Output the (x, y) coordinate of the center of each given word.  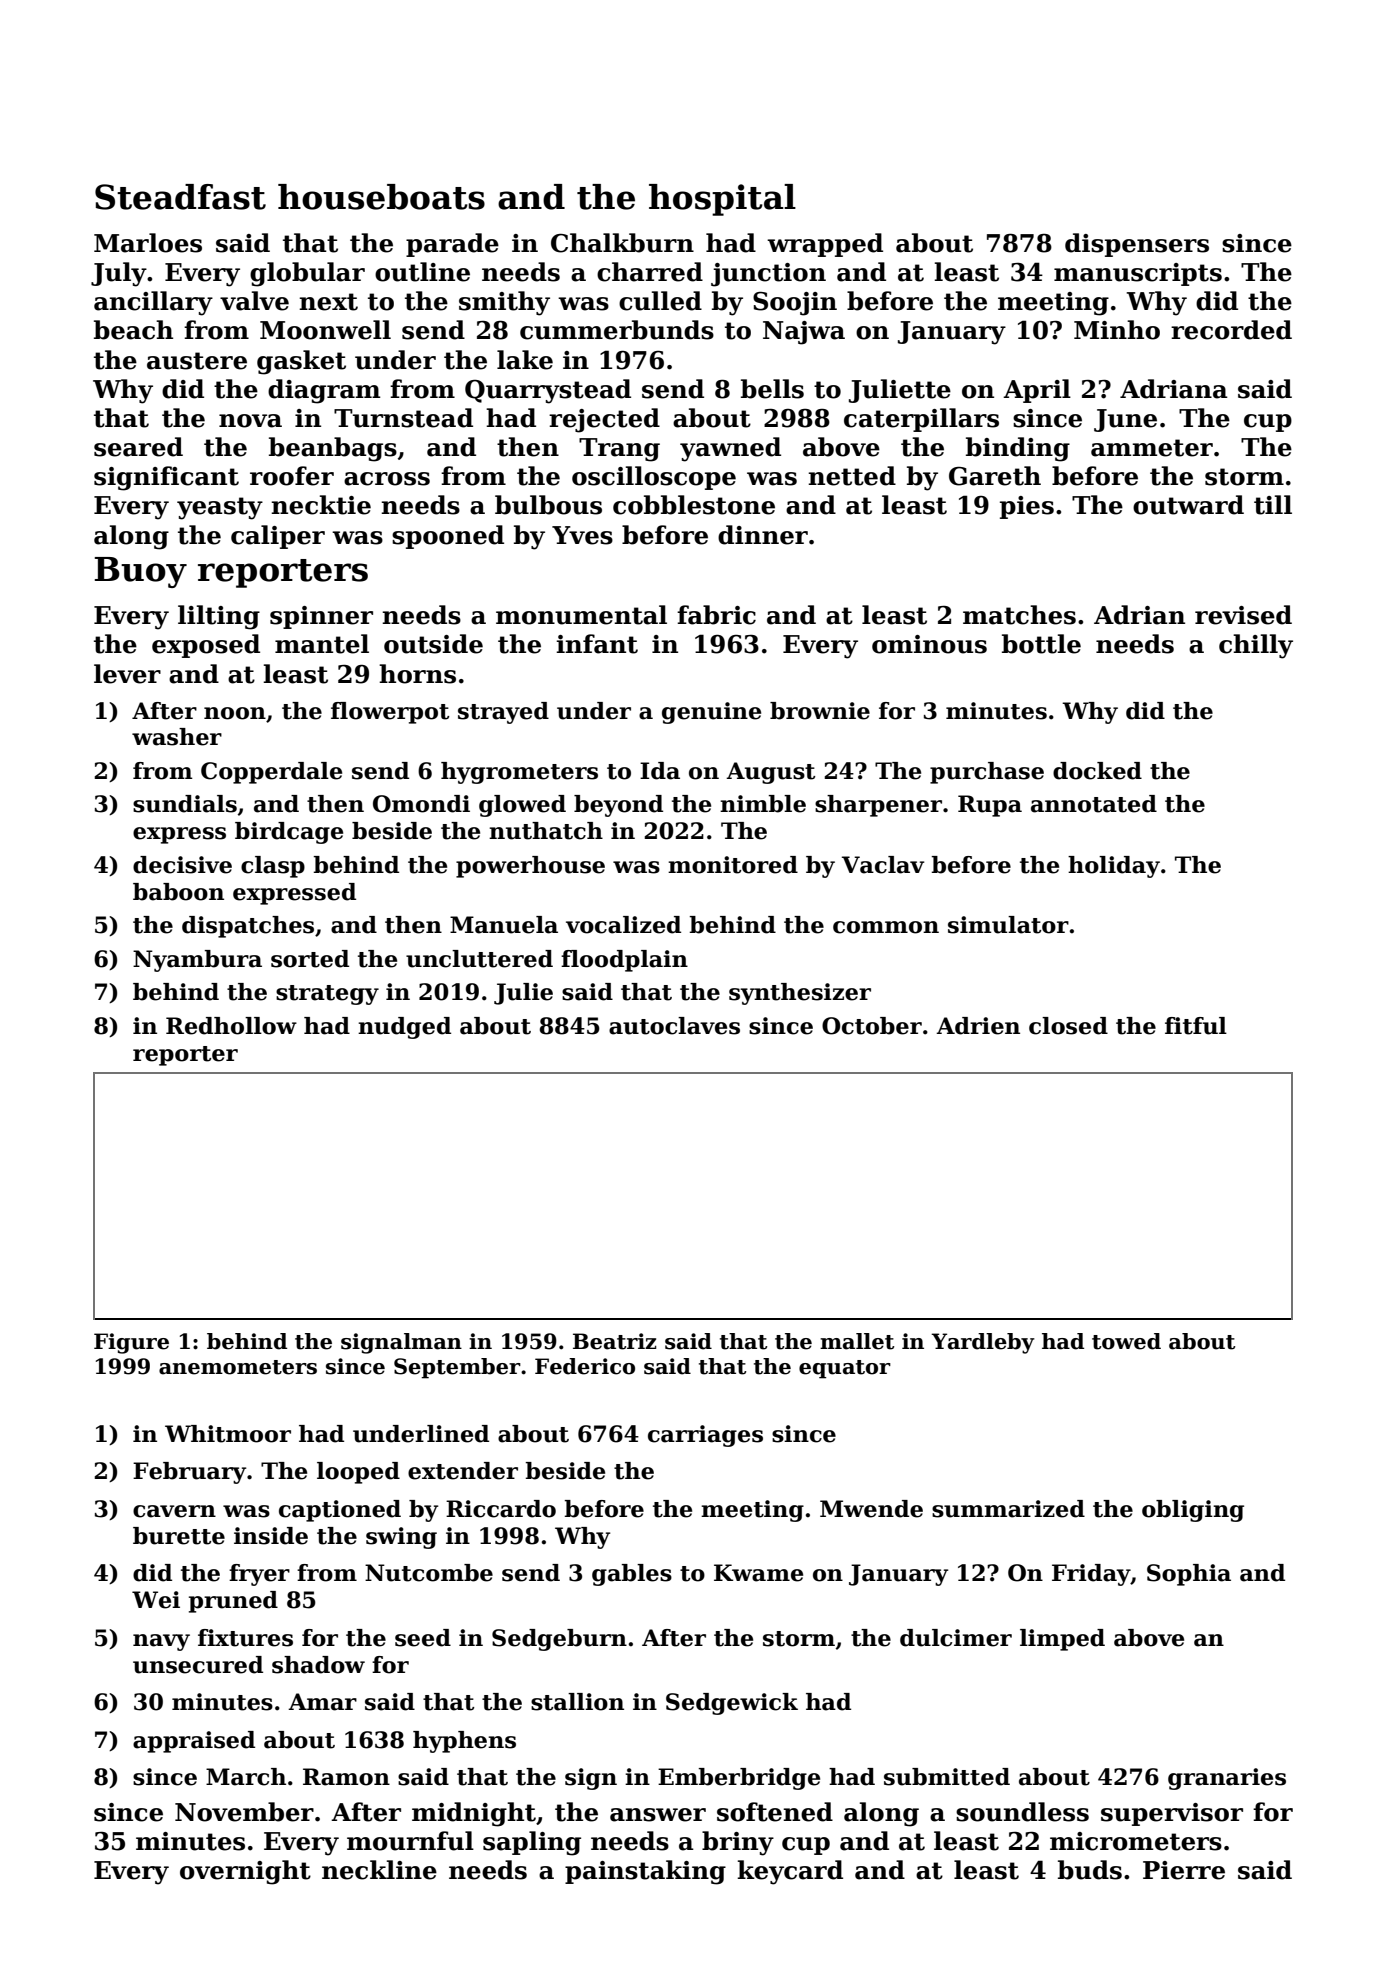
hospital (722, 200)
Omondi (421, 804)
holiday (1114, 867)
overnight (245, 1872)
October (872, 1026)
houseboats (381, 197)
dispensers (1137, 245)
